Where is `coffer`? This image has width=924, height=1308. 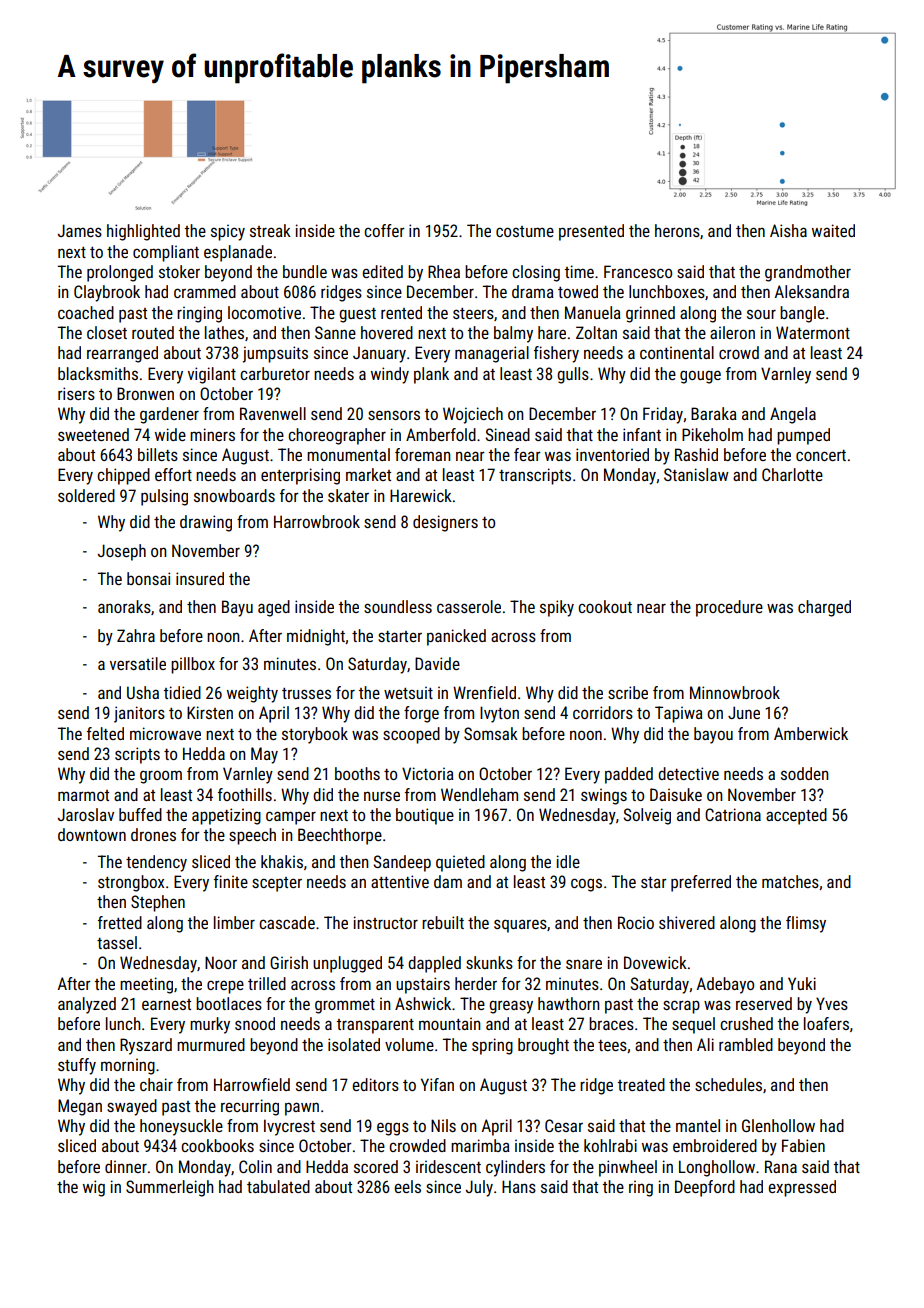
coffer is located at coordinates (384, 230).
